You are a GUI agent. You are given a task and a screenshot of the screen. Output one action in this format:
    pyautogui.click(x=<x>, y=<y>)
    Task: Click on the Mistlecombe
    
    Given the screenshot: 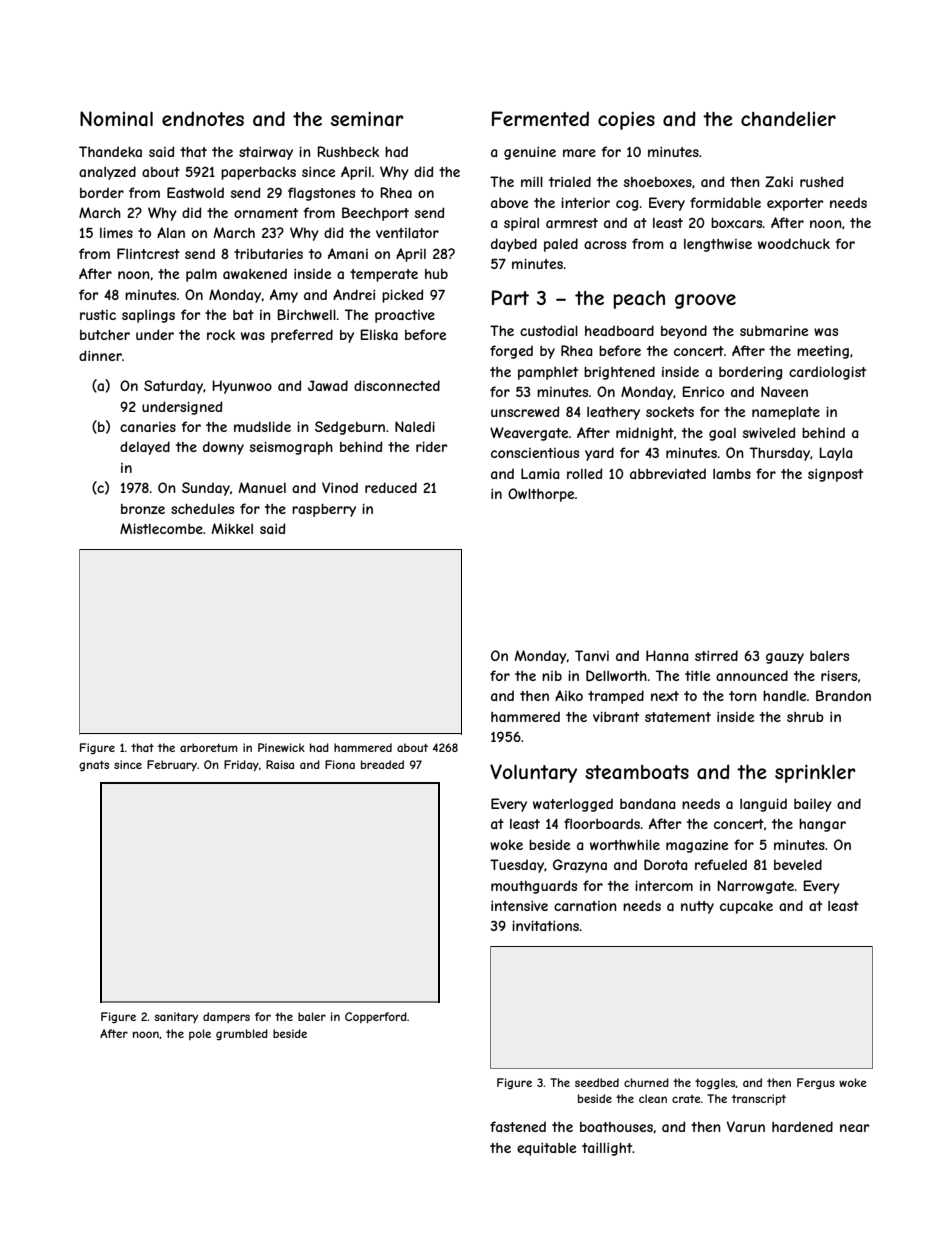 What is the action you would take?
    pyautogui.click(x=161, y=528)
